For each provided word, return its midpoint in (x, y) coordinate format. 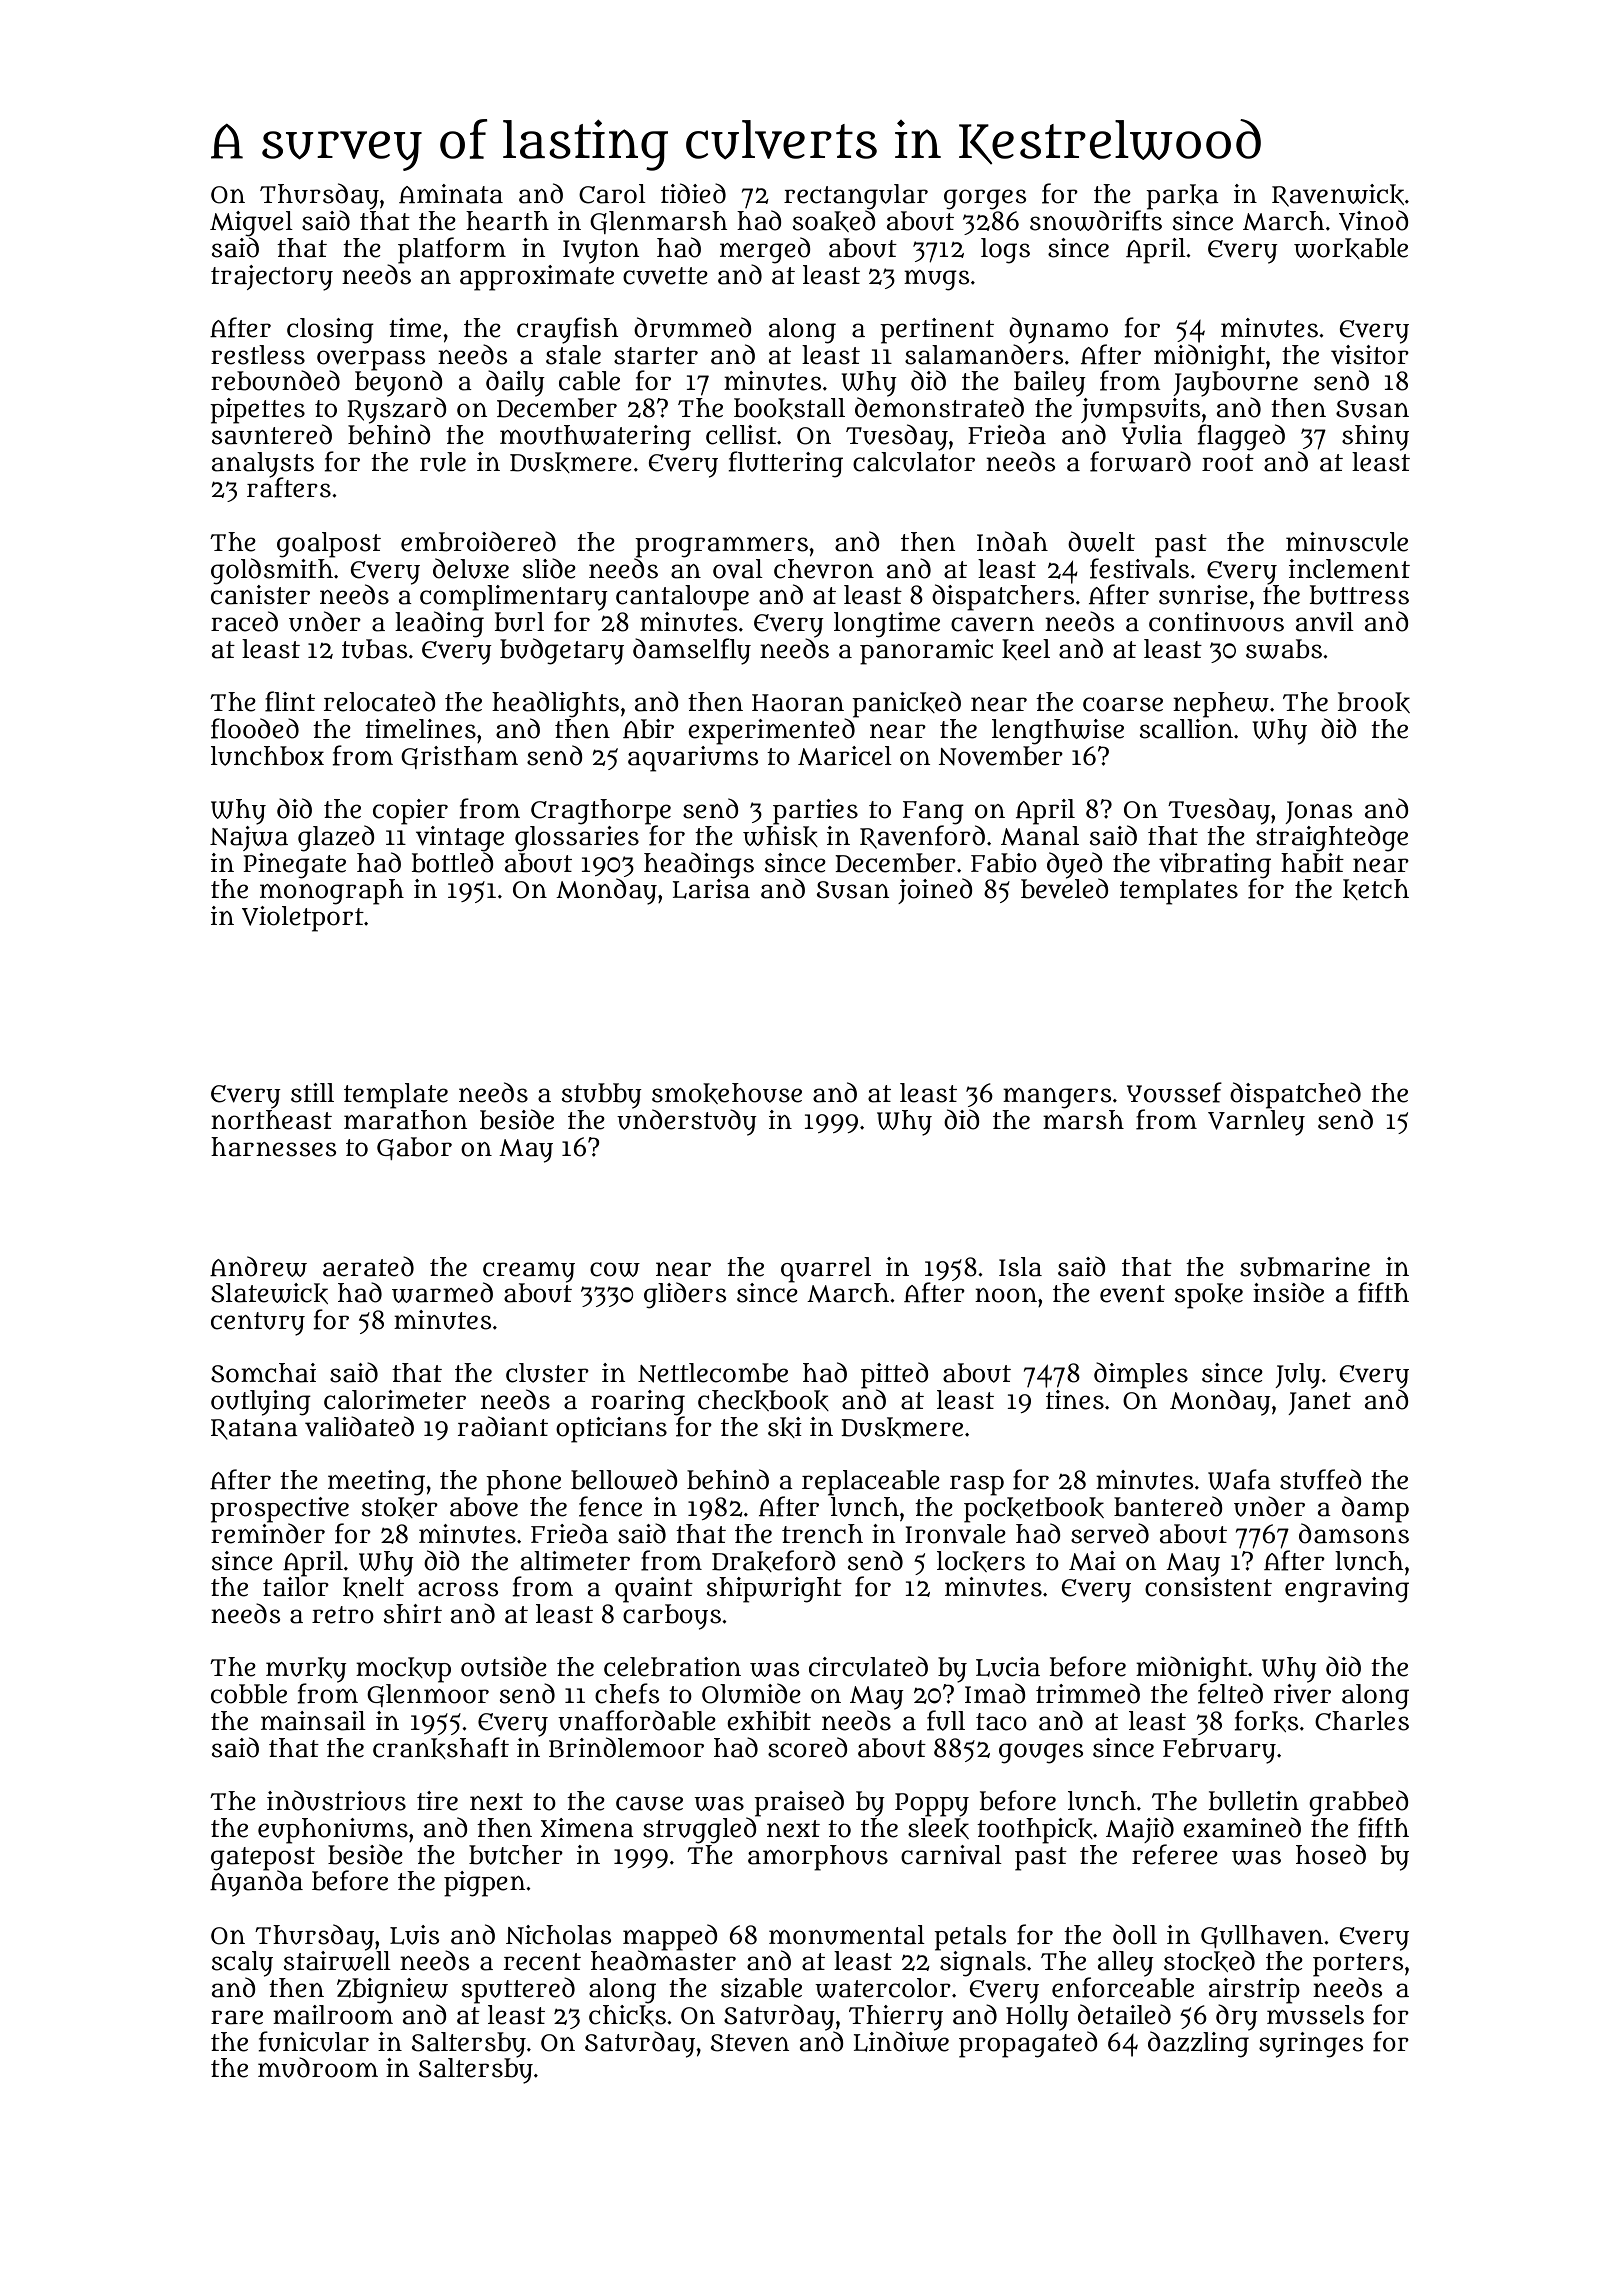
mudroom (318, 2067)
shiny (1375, 438)
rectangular (856, 197)
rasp (977, 1485)
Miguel (251, 224)
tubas (375, 649)
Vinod (1374, 220)
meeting (376, 1483)
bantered (1168, 1506)
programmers (721, 547)
